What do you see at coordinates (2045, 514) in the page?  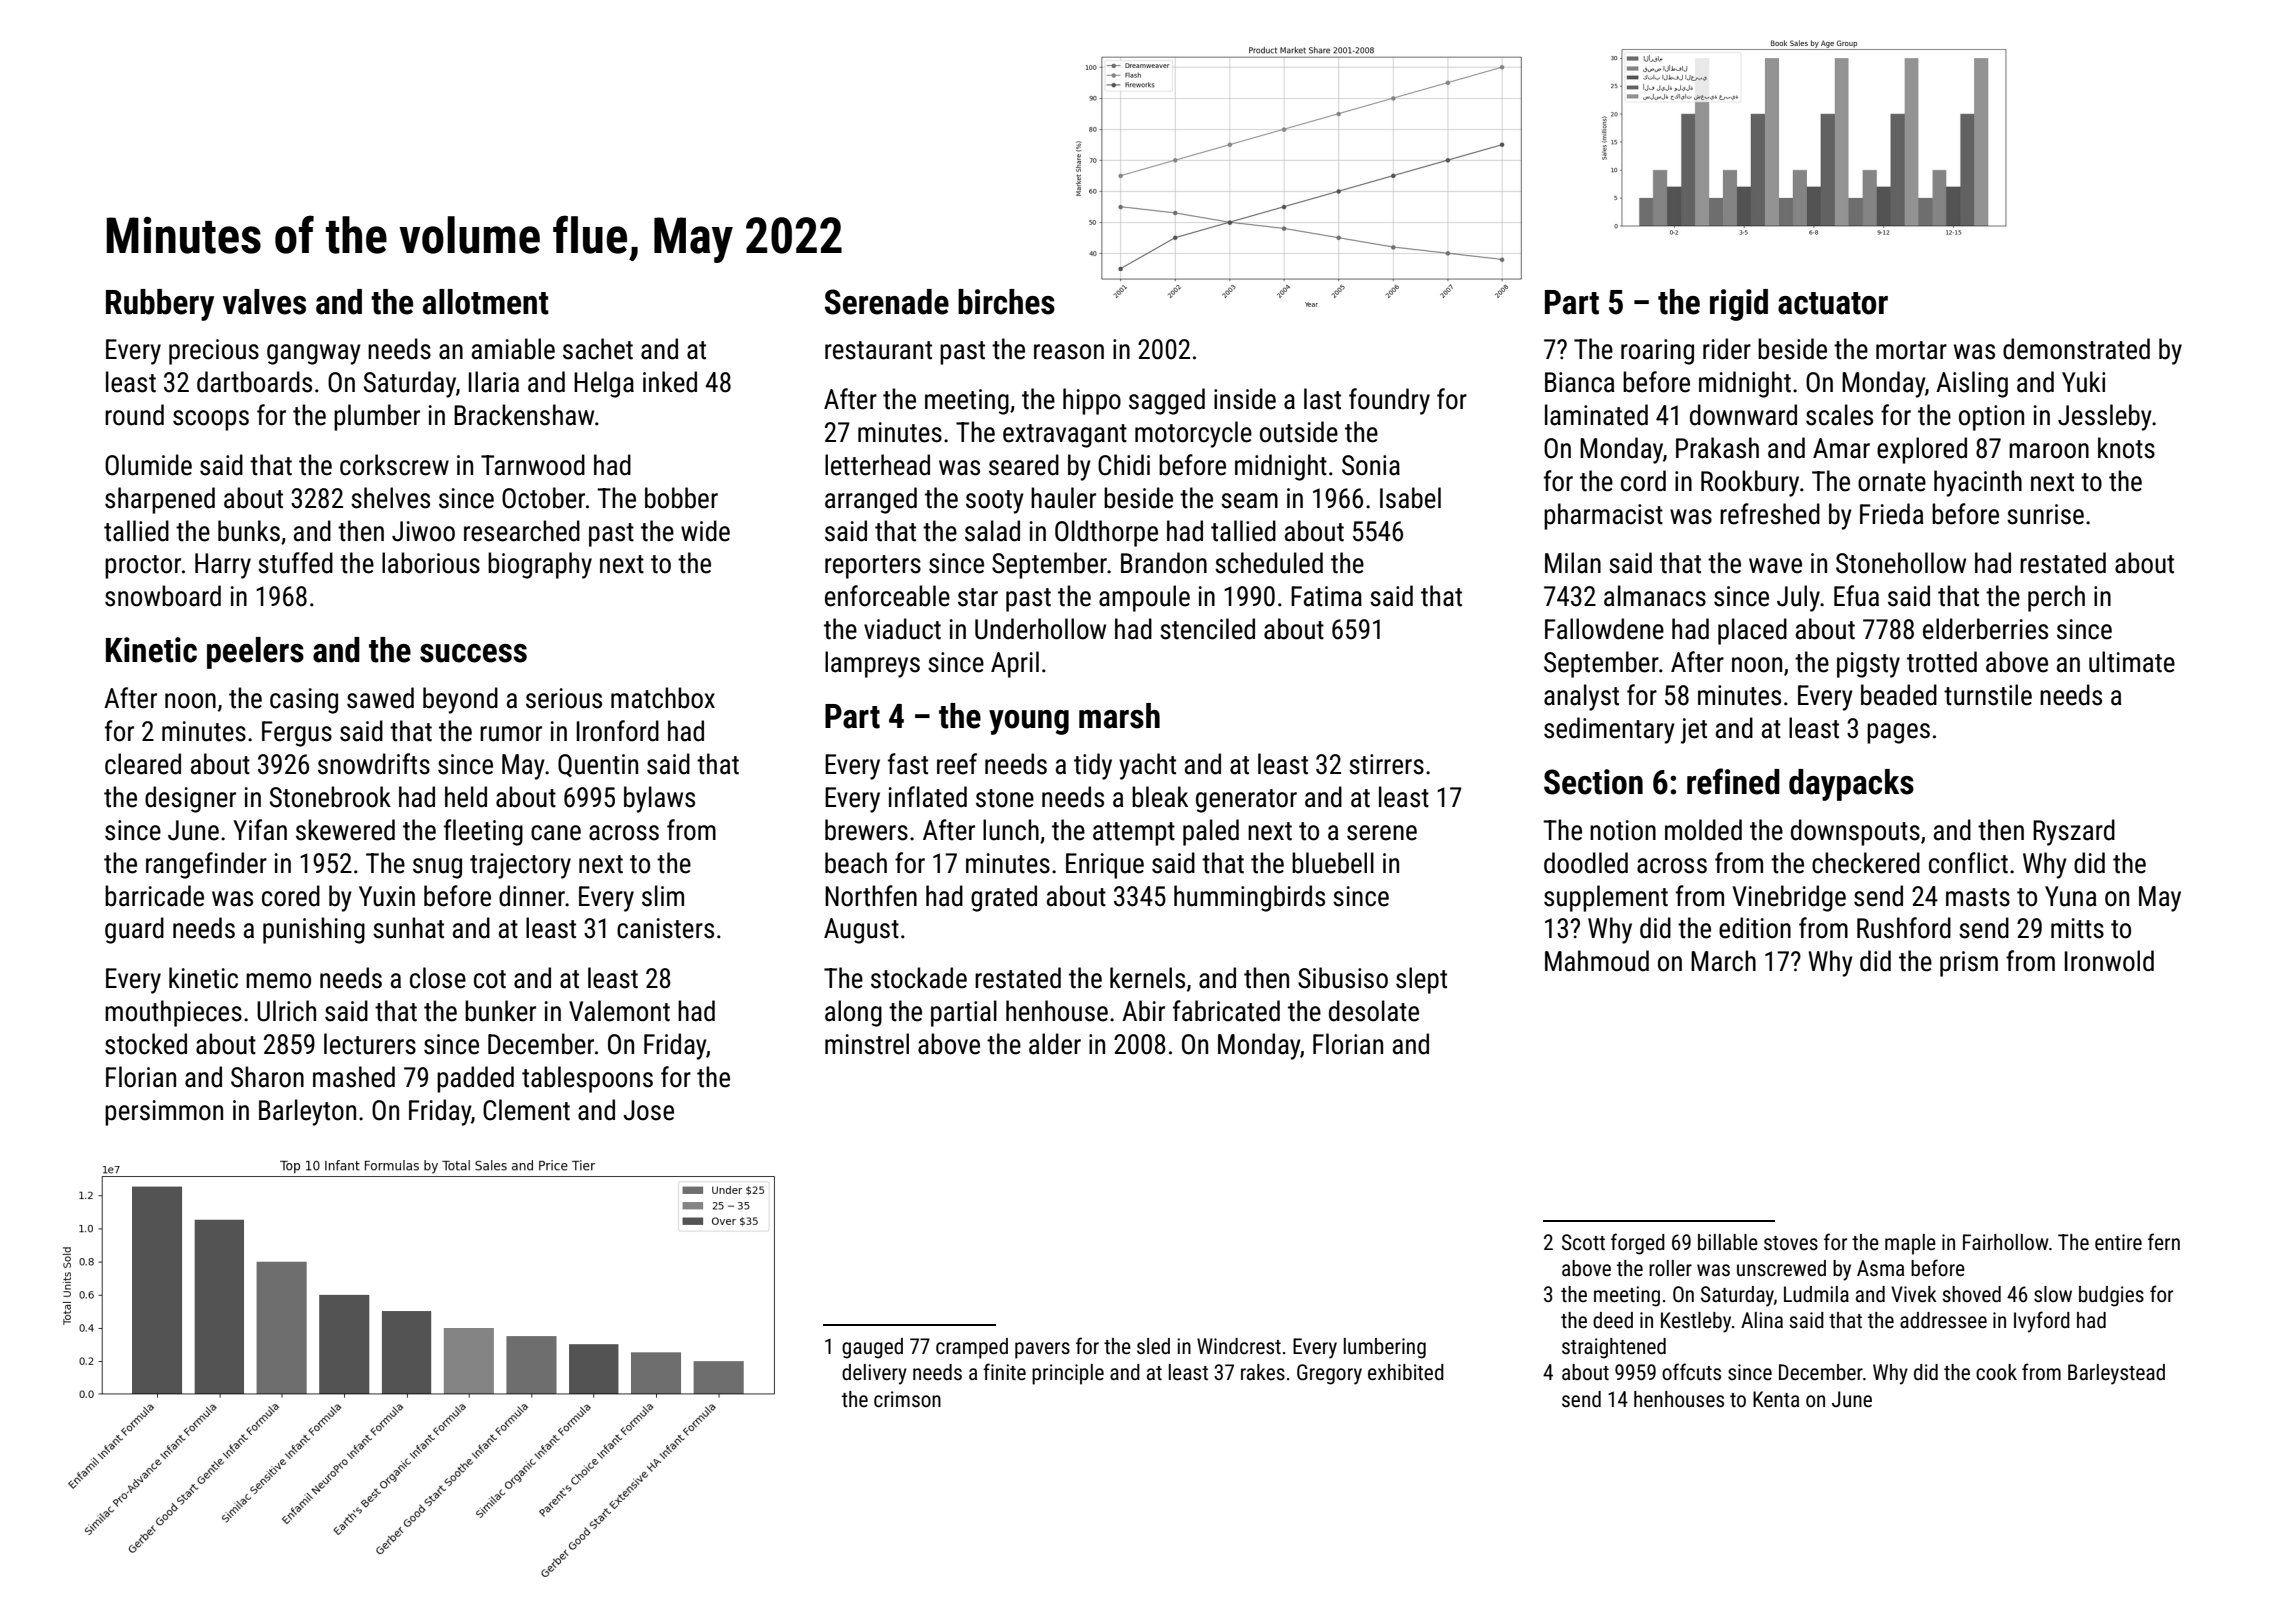 I see `sunrise` at bounding box center [2045, 514].
